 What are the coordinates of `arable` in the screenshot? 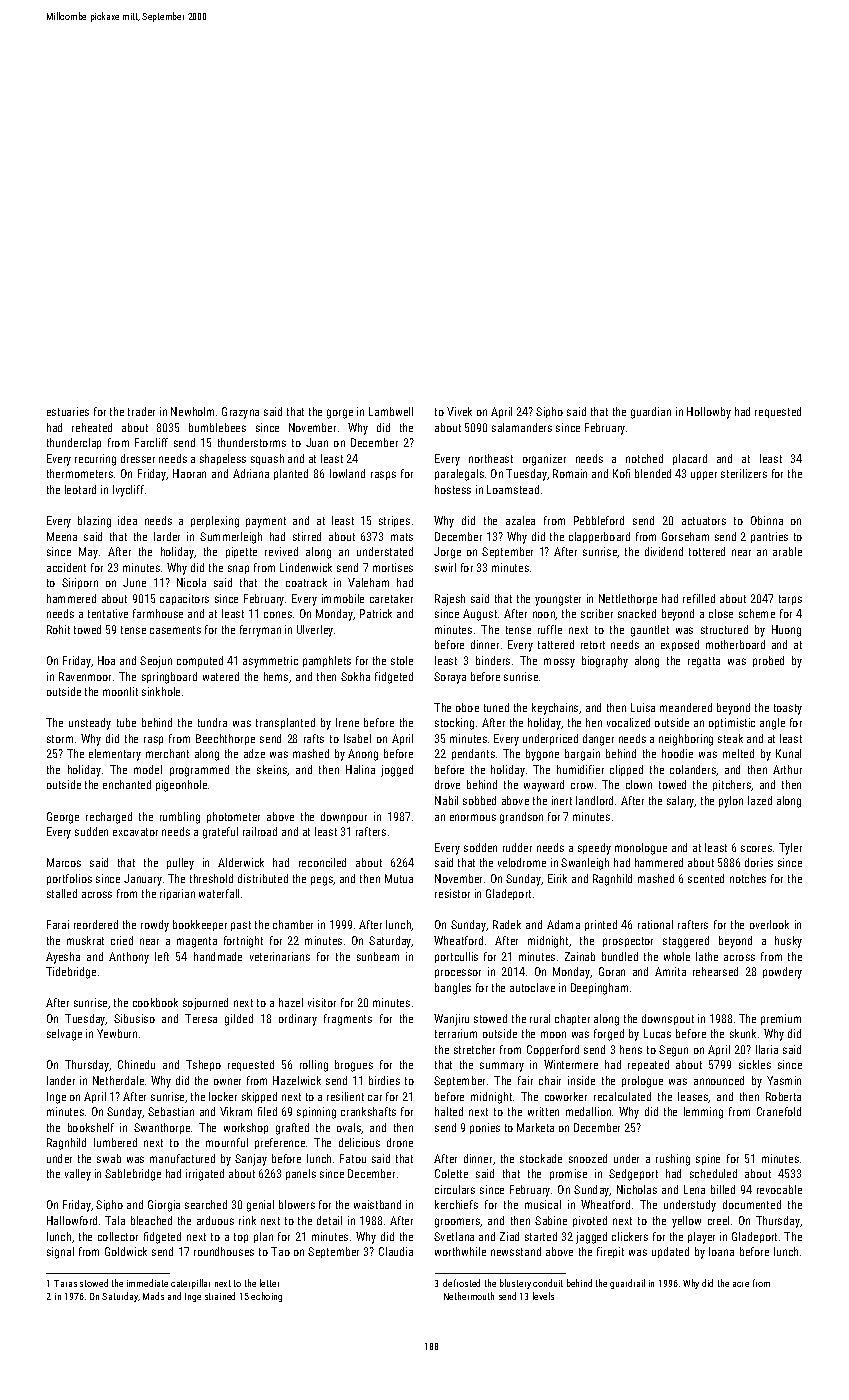 It's located at (787, 551).
